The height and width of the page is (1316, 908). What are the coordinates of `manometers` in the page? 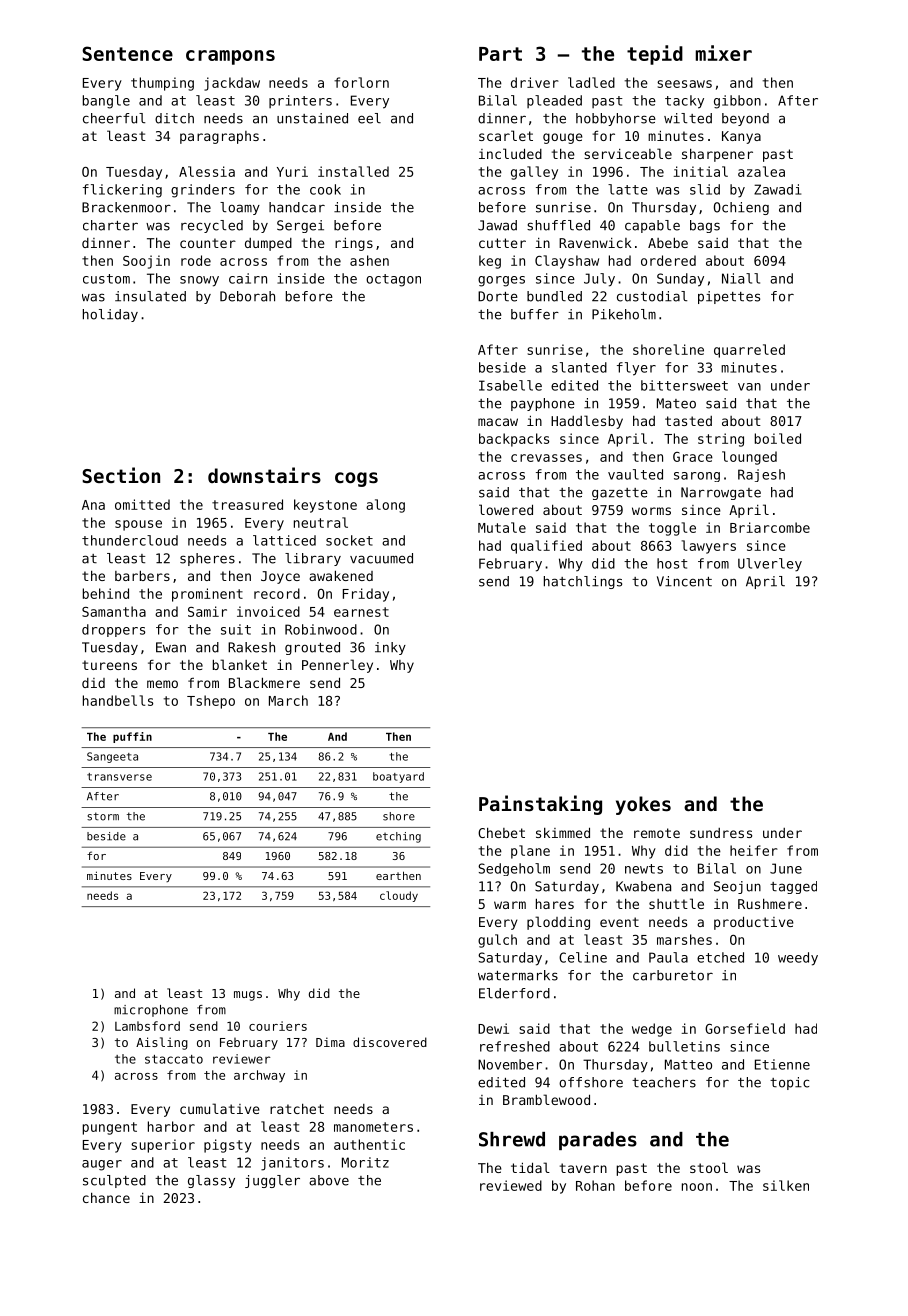 It's located at (373, 1127).
